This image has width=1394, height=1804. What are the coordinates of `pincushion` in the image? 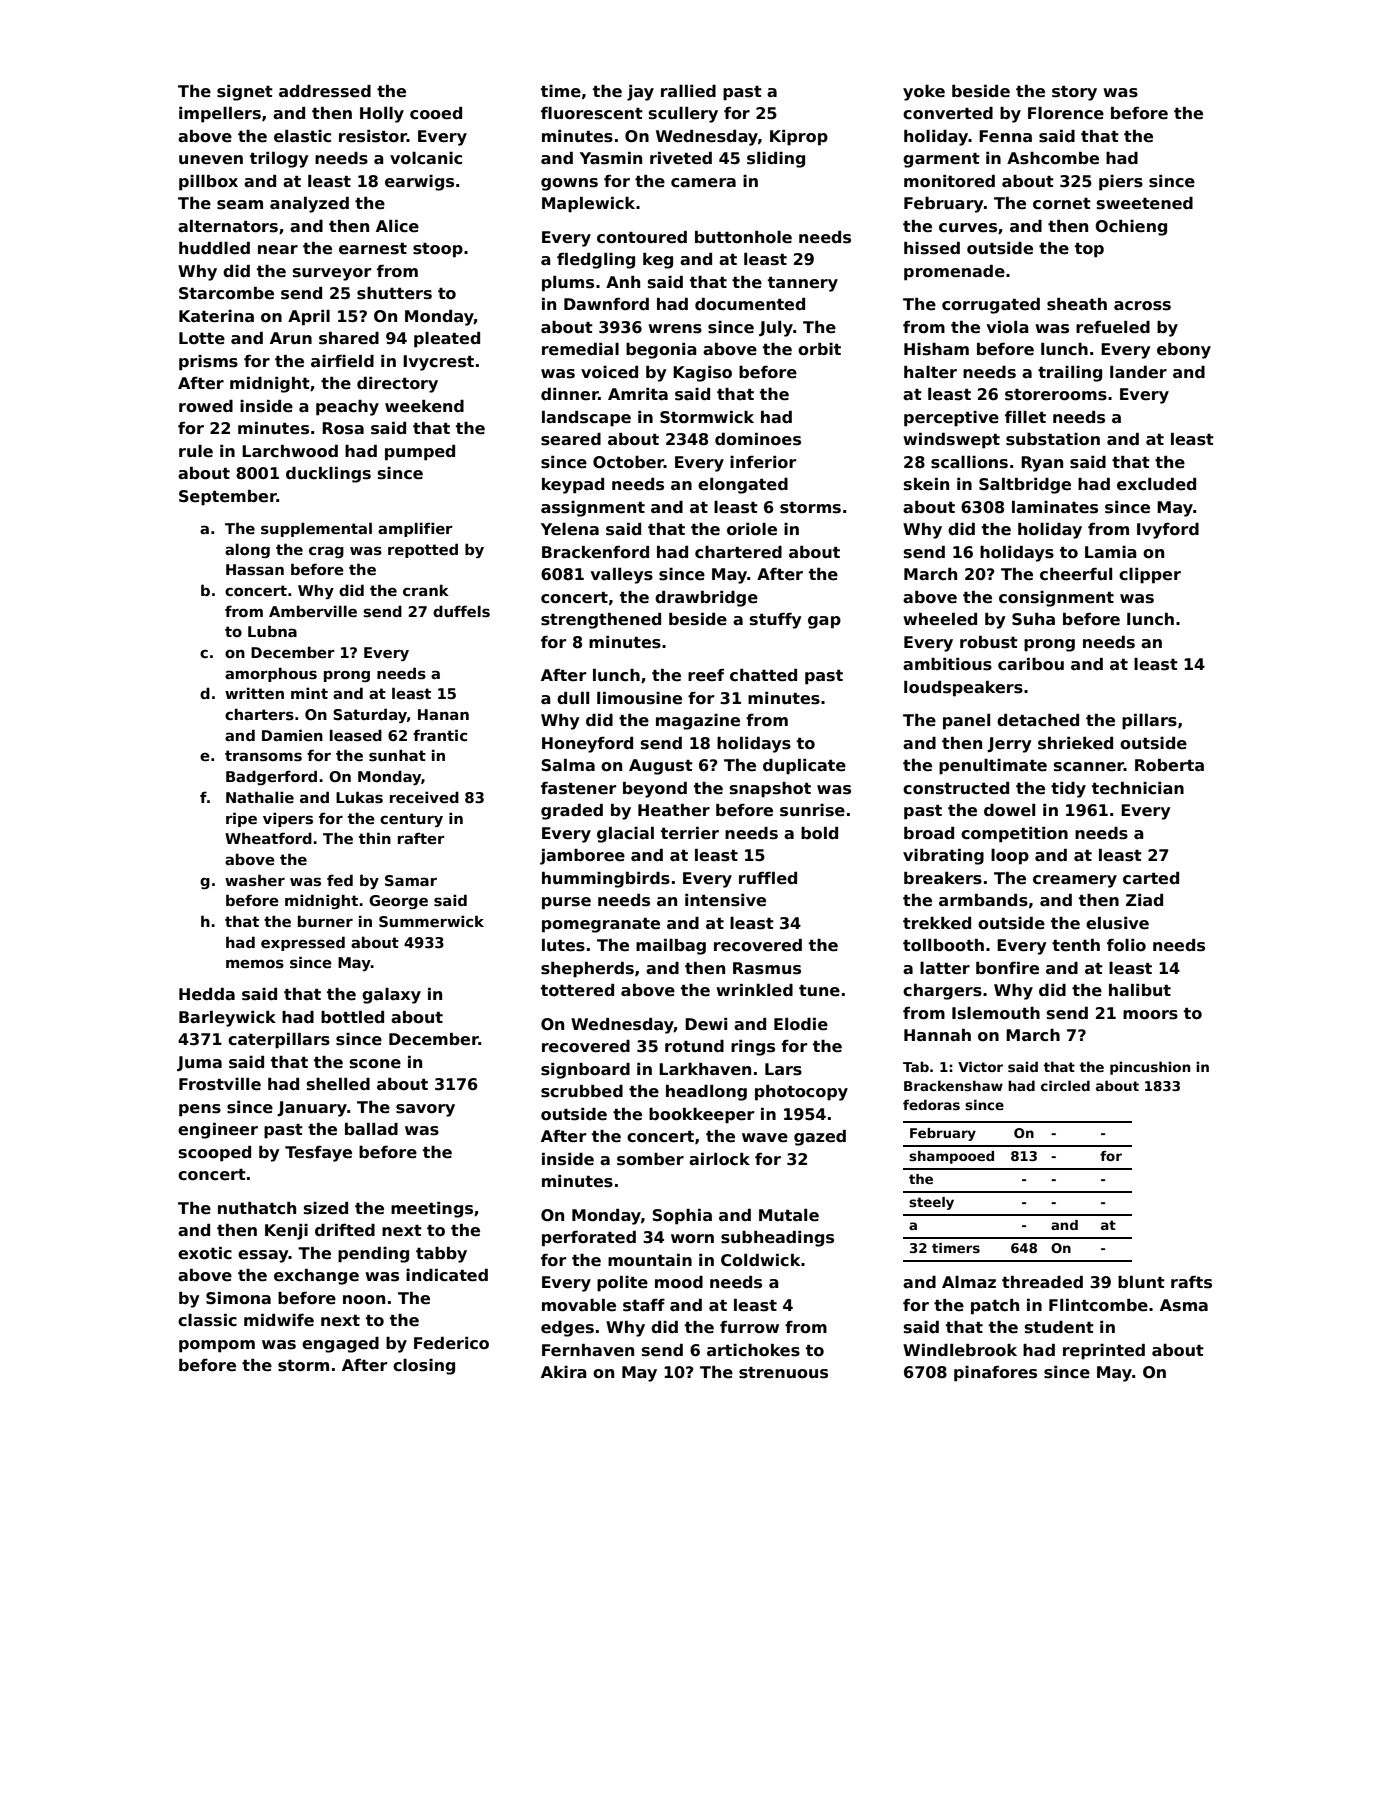 It's located at (1150, 1068).
